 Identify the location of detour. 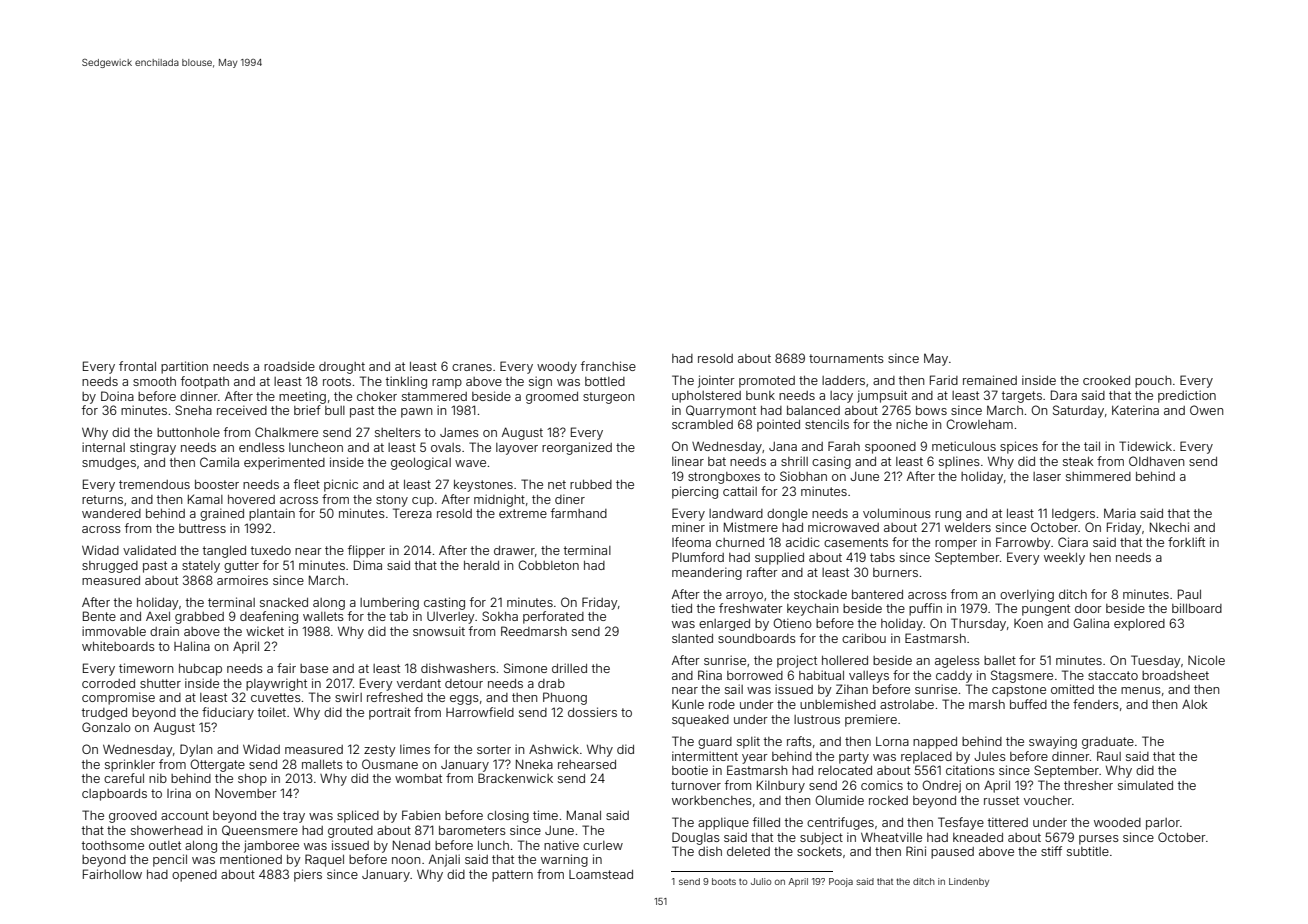
(464, 683).
